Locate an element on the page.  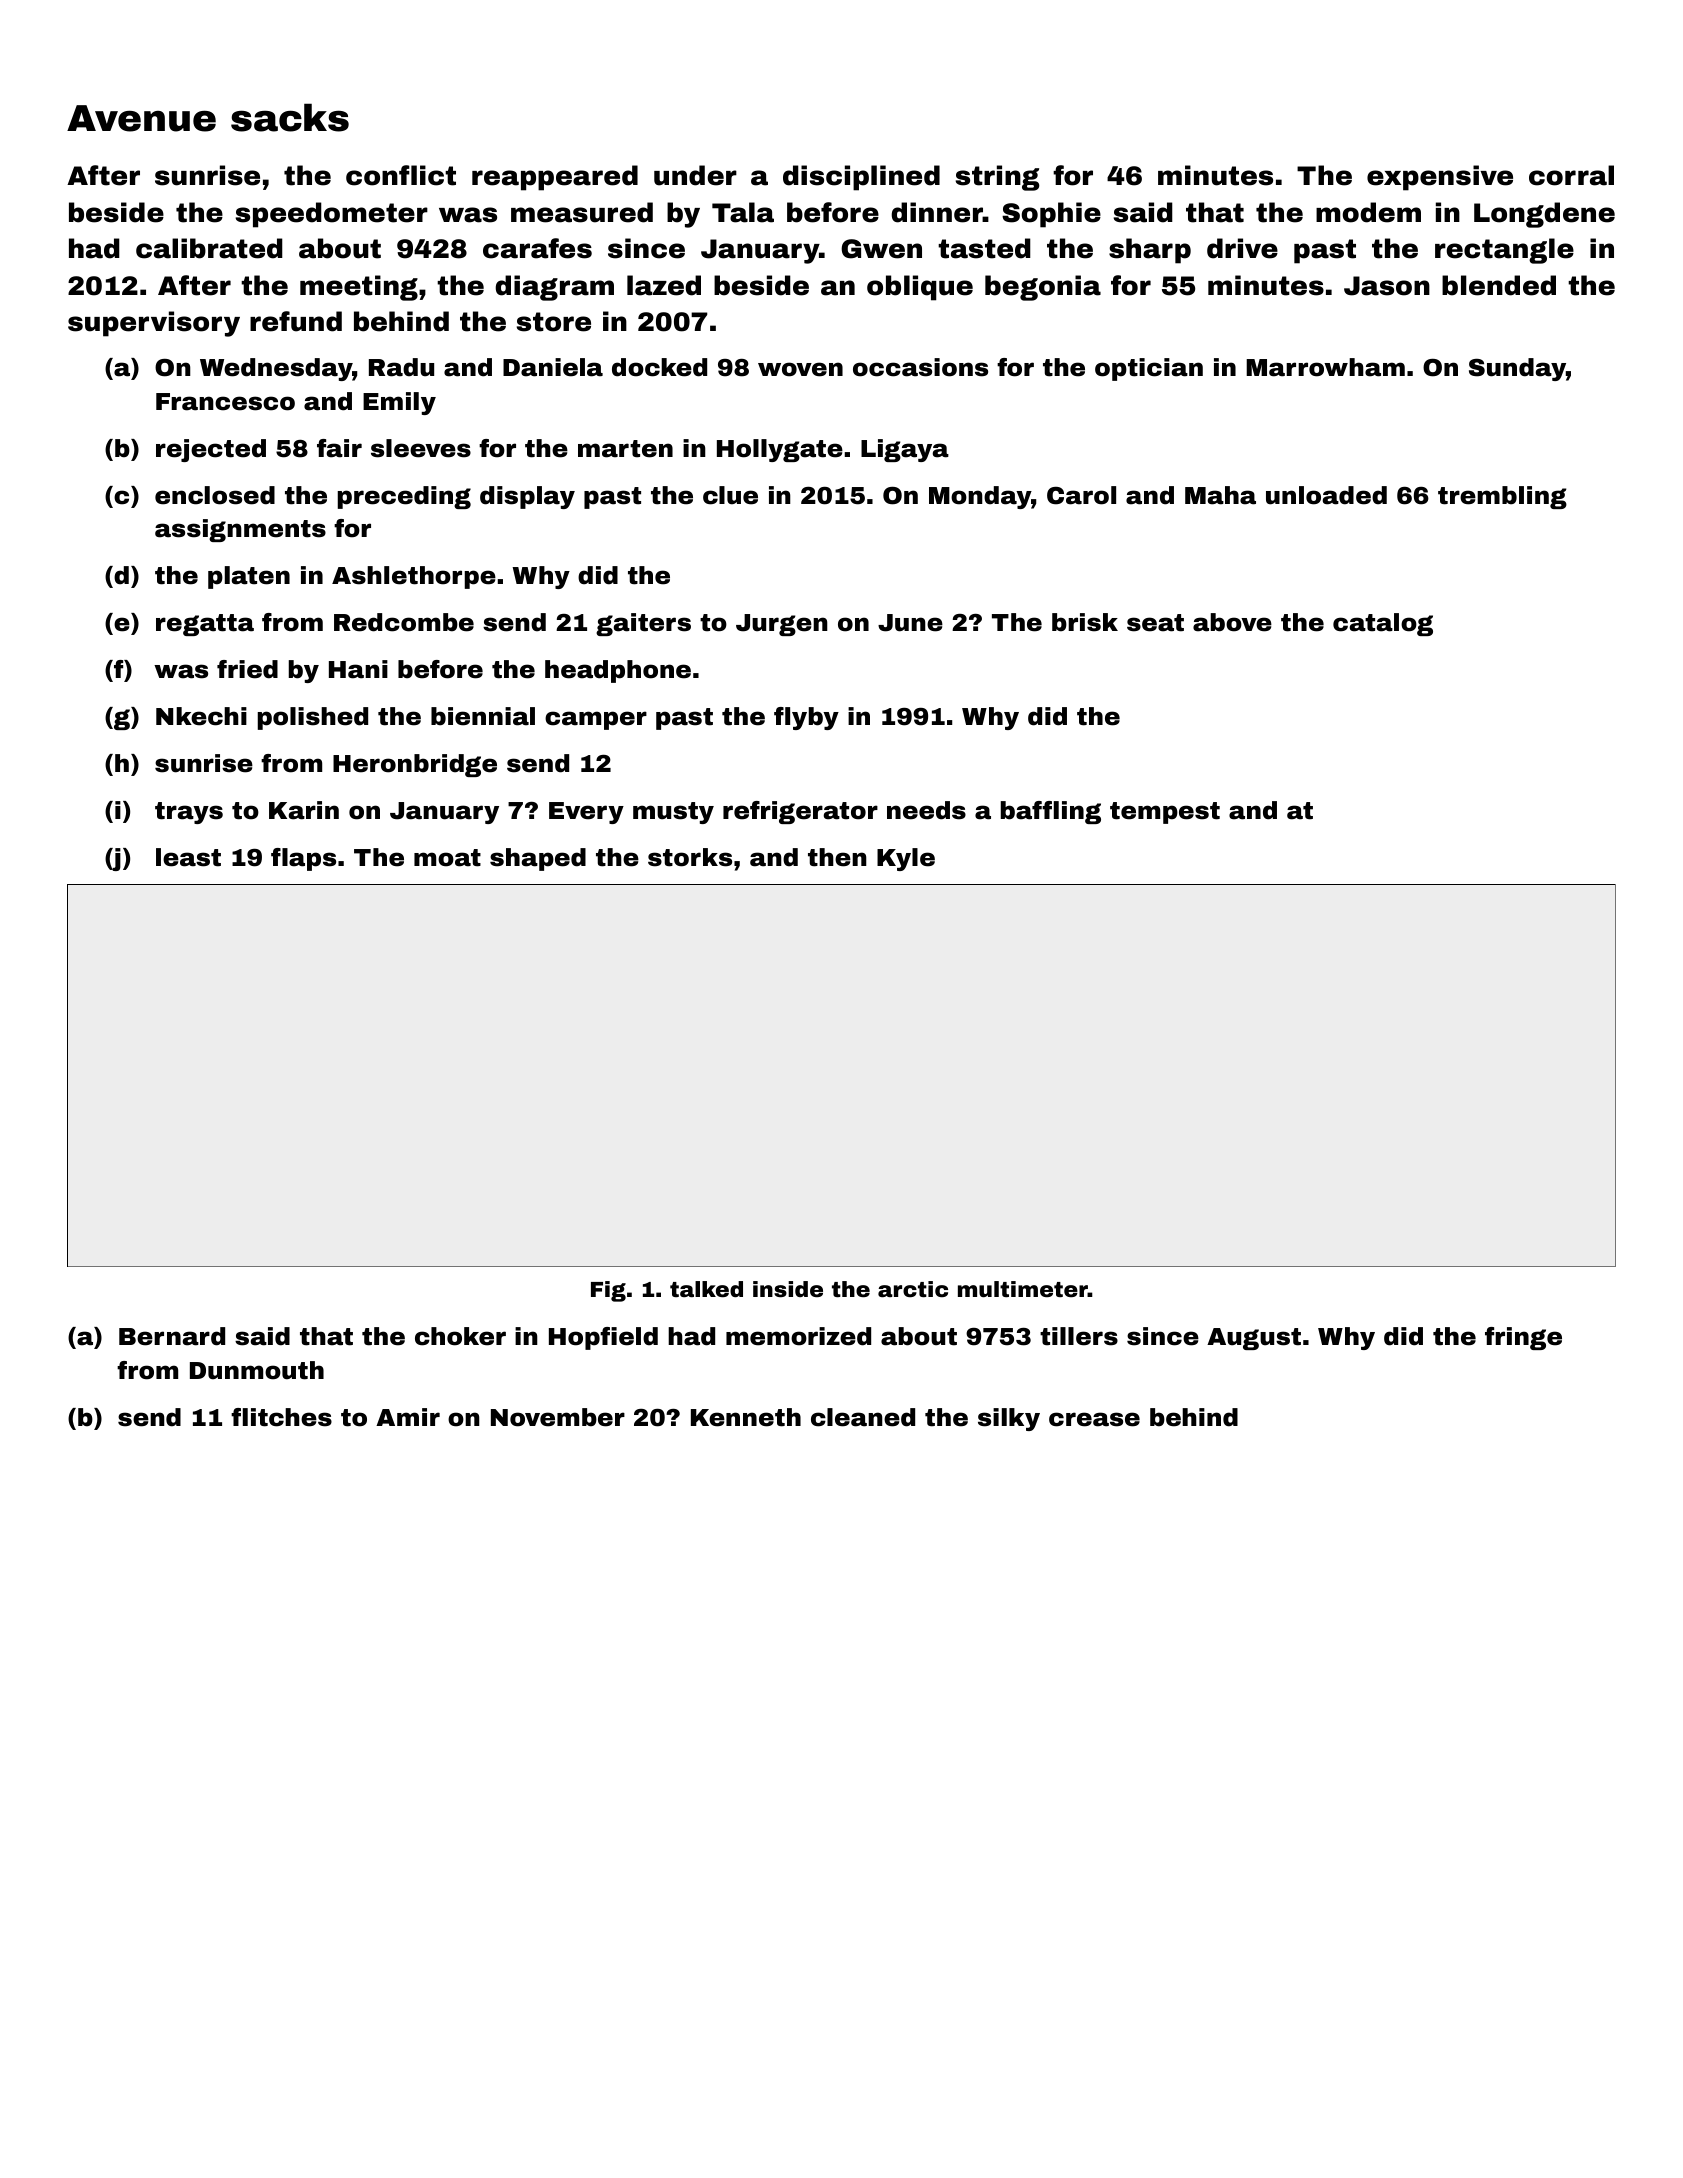
marten is located at coordinates (625, 449).
